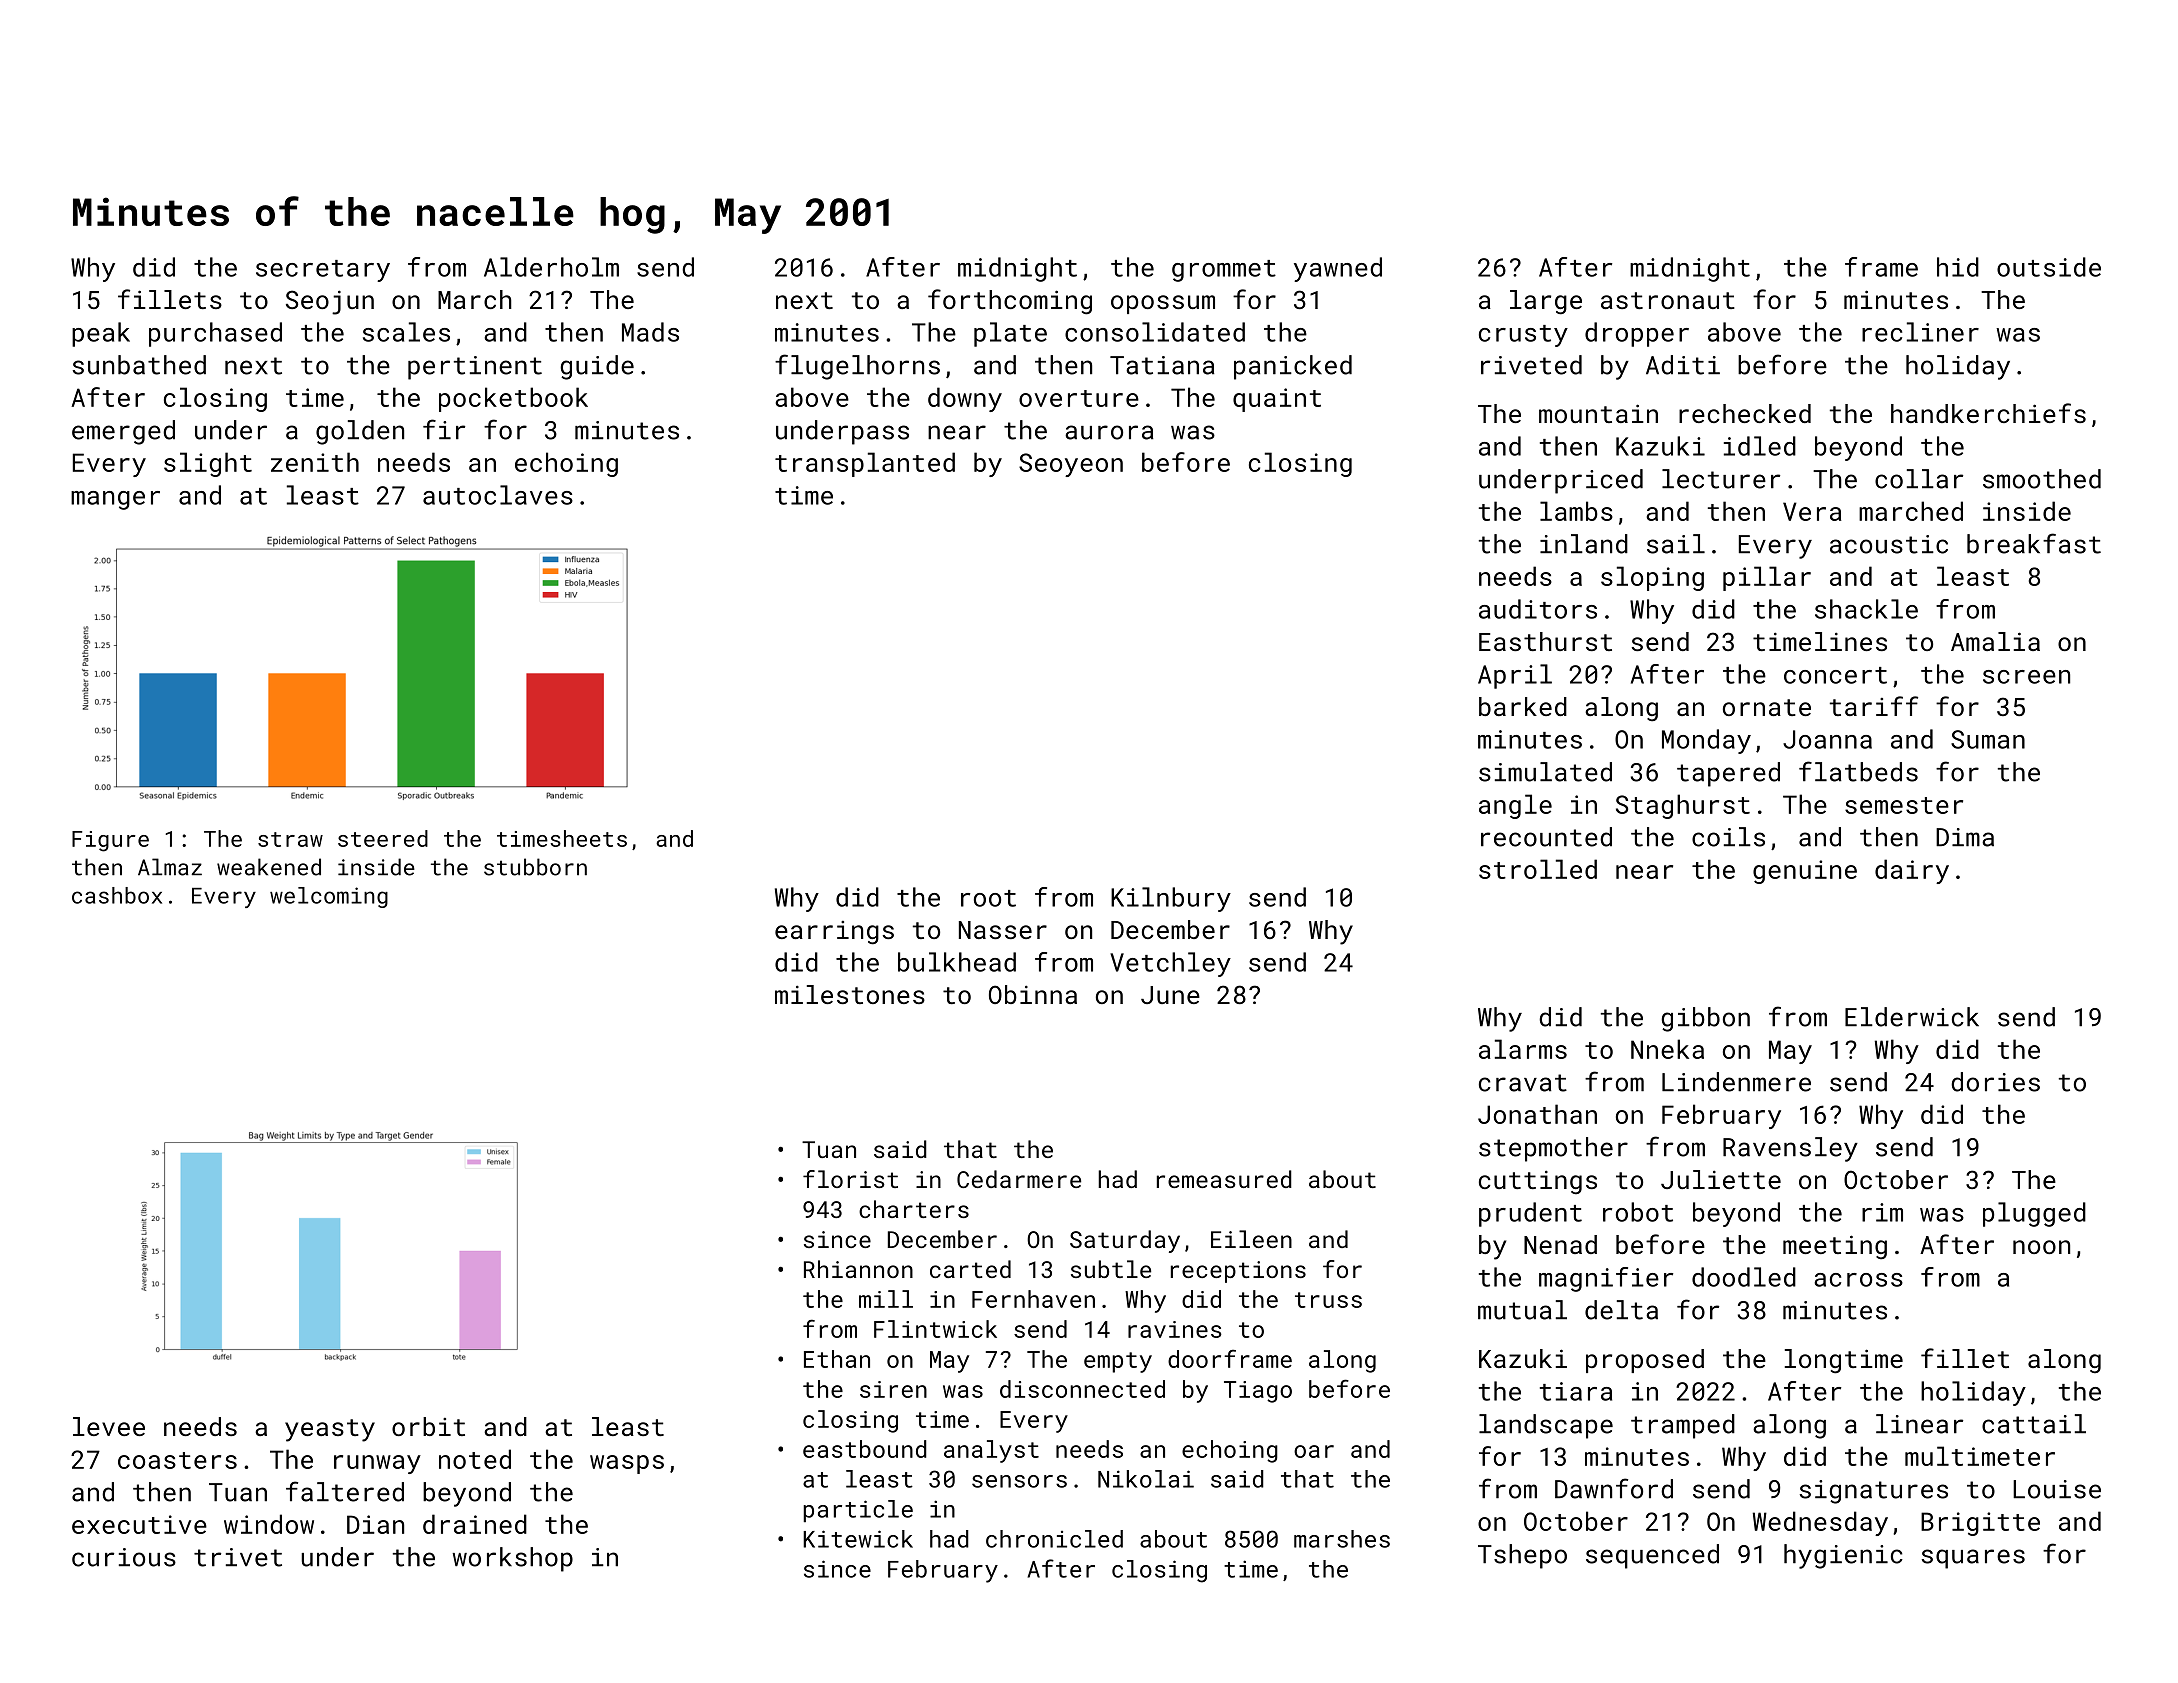 Image resolution: width=2178 pixels, height=1683 pixels. What do you see at coordinates (858, 1269) in the screenshot?
I see `Rhiannon` at bounding box center [858, 1269].
